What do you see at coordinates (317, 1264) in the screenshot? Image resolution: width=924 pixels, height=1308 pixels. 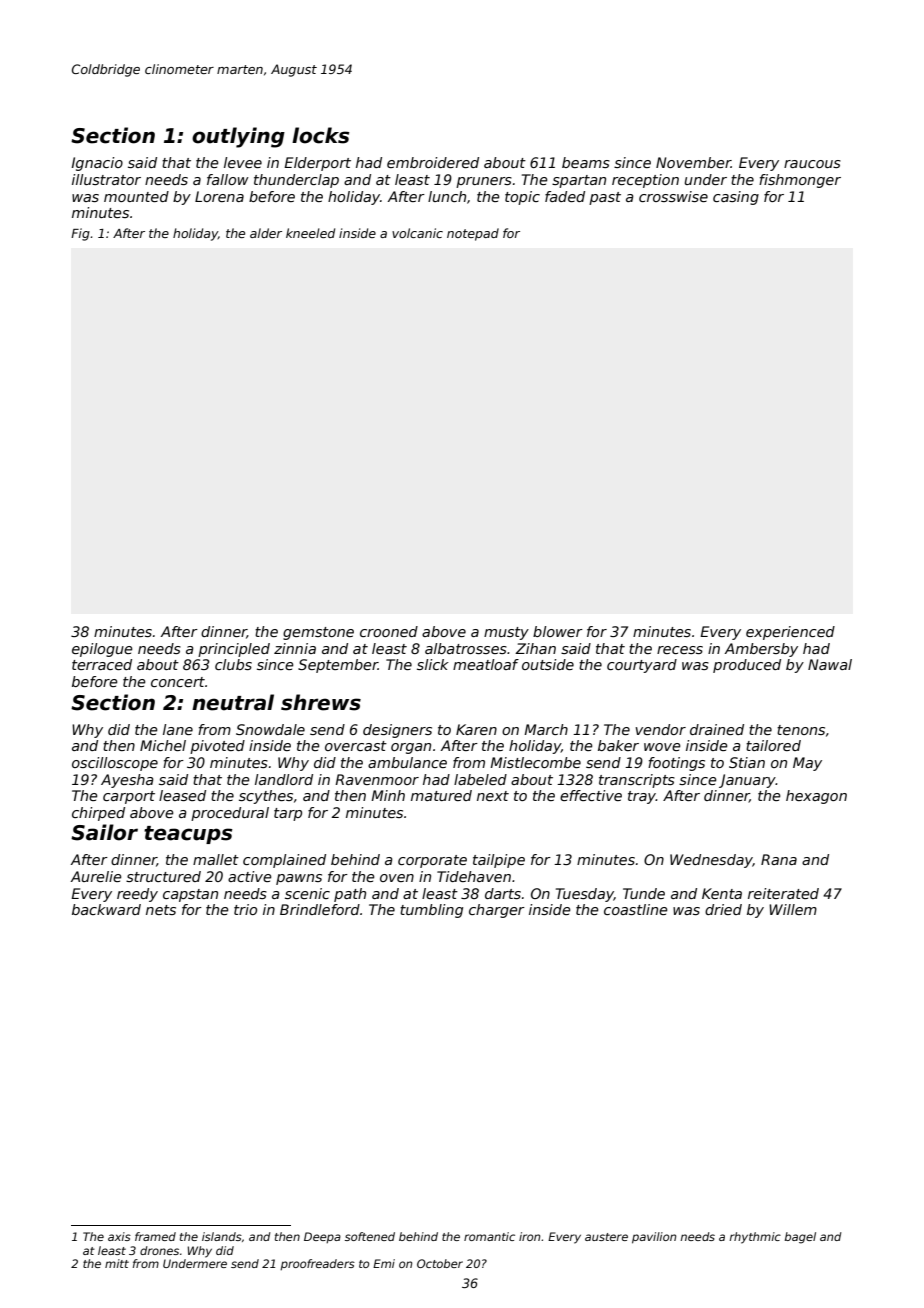 I see `proofreaders` at bounding box center [317, 1264].
